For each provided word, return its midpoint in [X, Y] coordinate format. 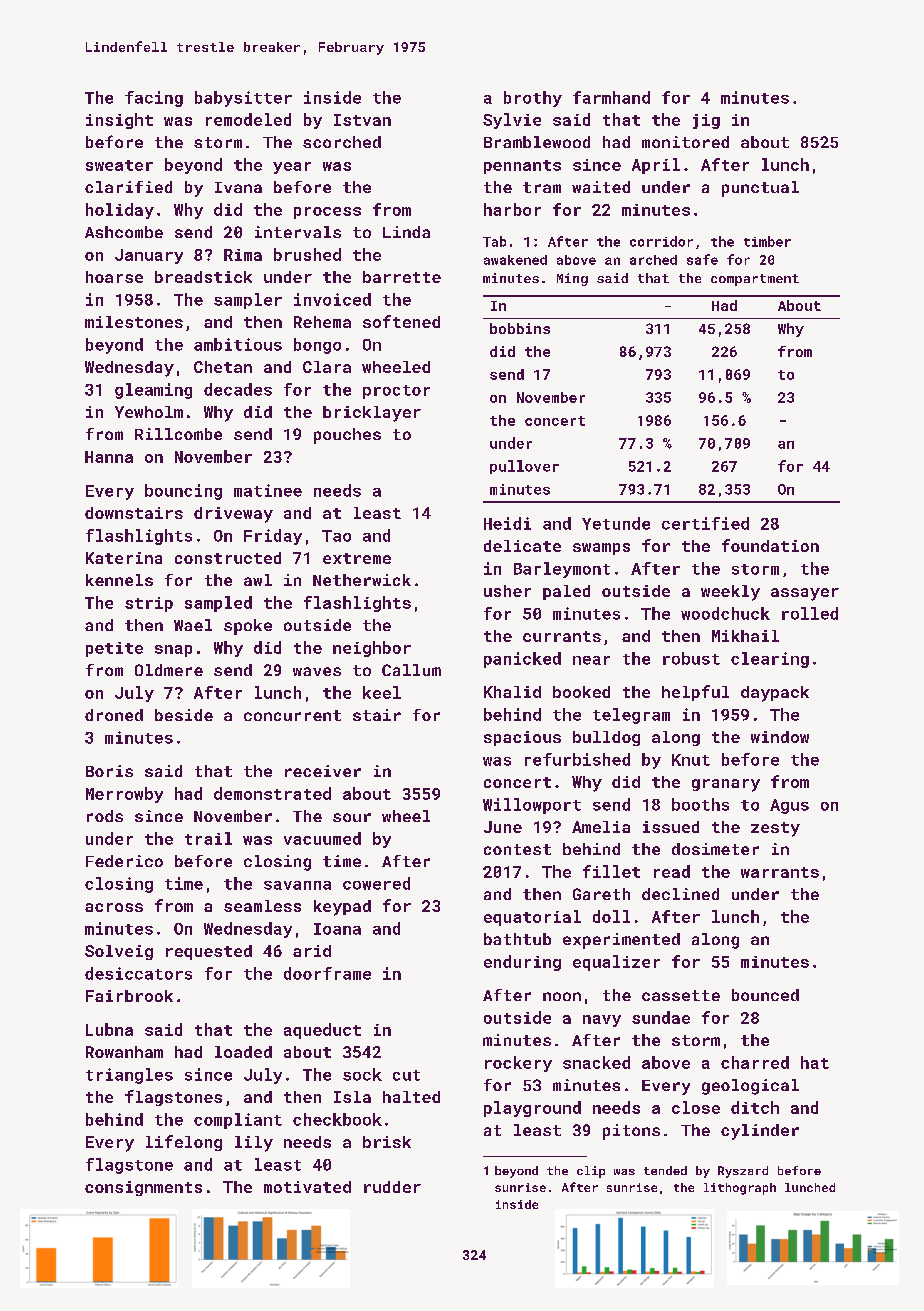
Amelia [601, 827]
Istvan [362, 120]
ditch [755, 1107]
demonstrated [272, 793]
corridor [661, 241]
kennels [119, 580]
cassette [681, 995]
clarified [128, 187]
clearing [770, 660]
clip [591, 1172]
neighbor [372, 649]
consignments [143, 1188]
